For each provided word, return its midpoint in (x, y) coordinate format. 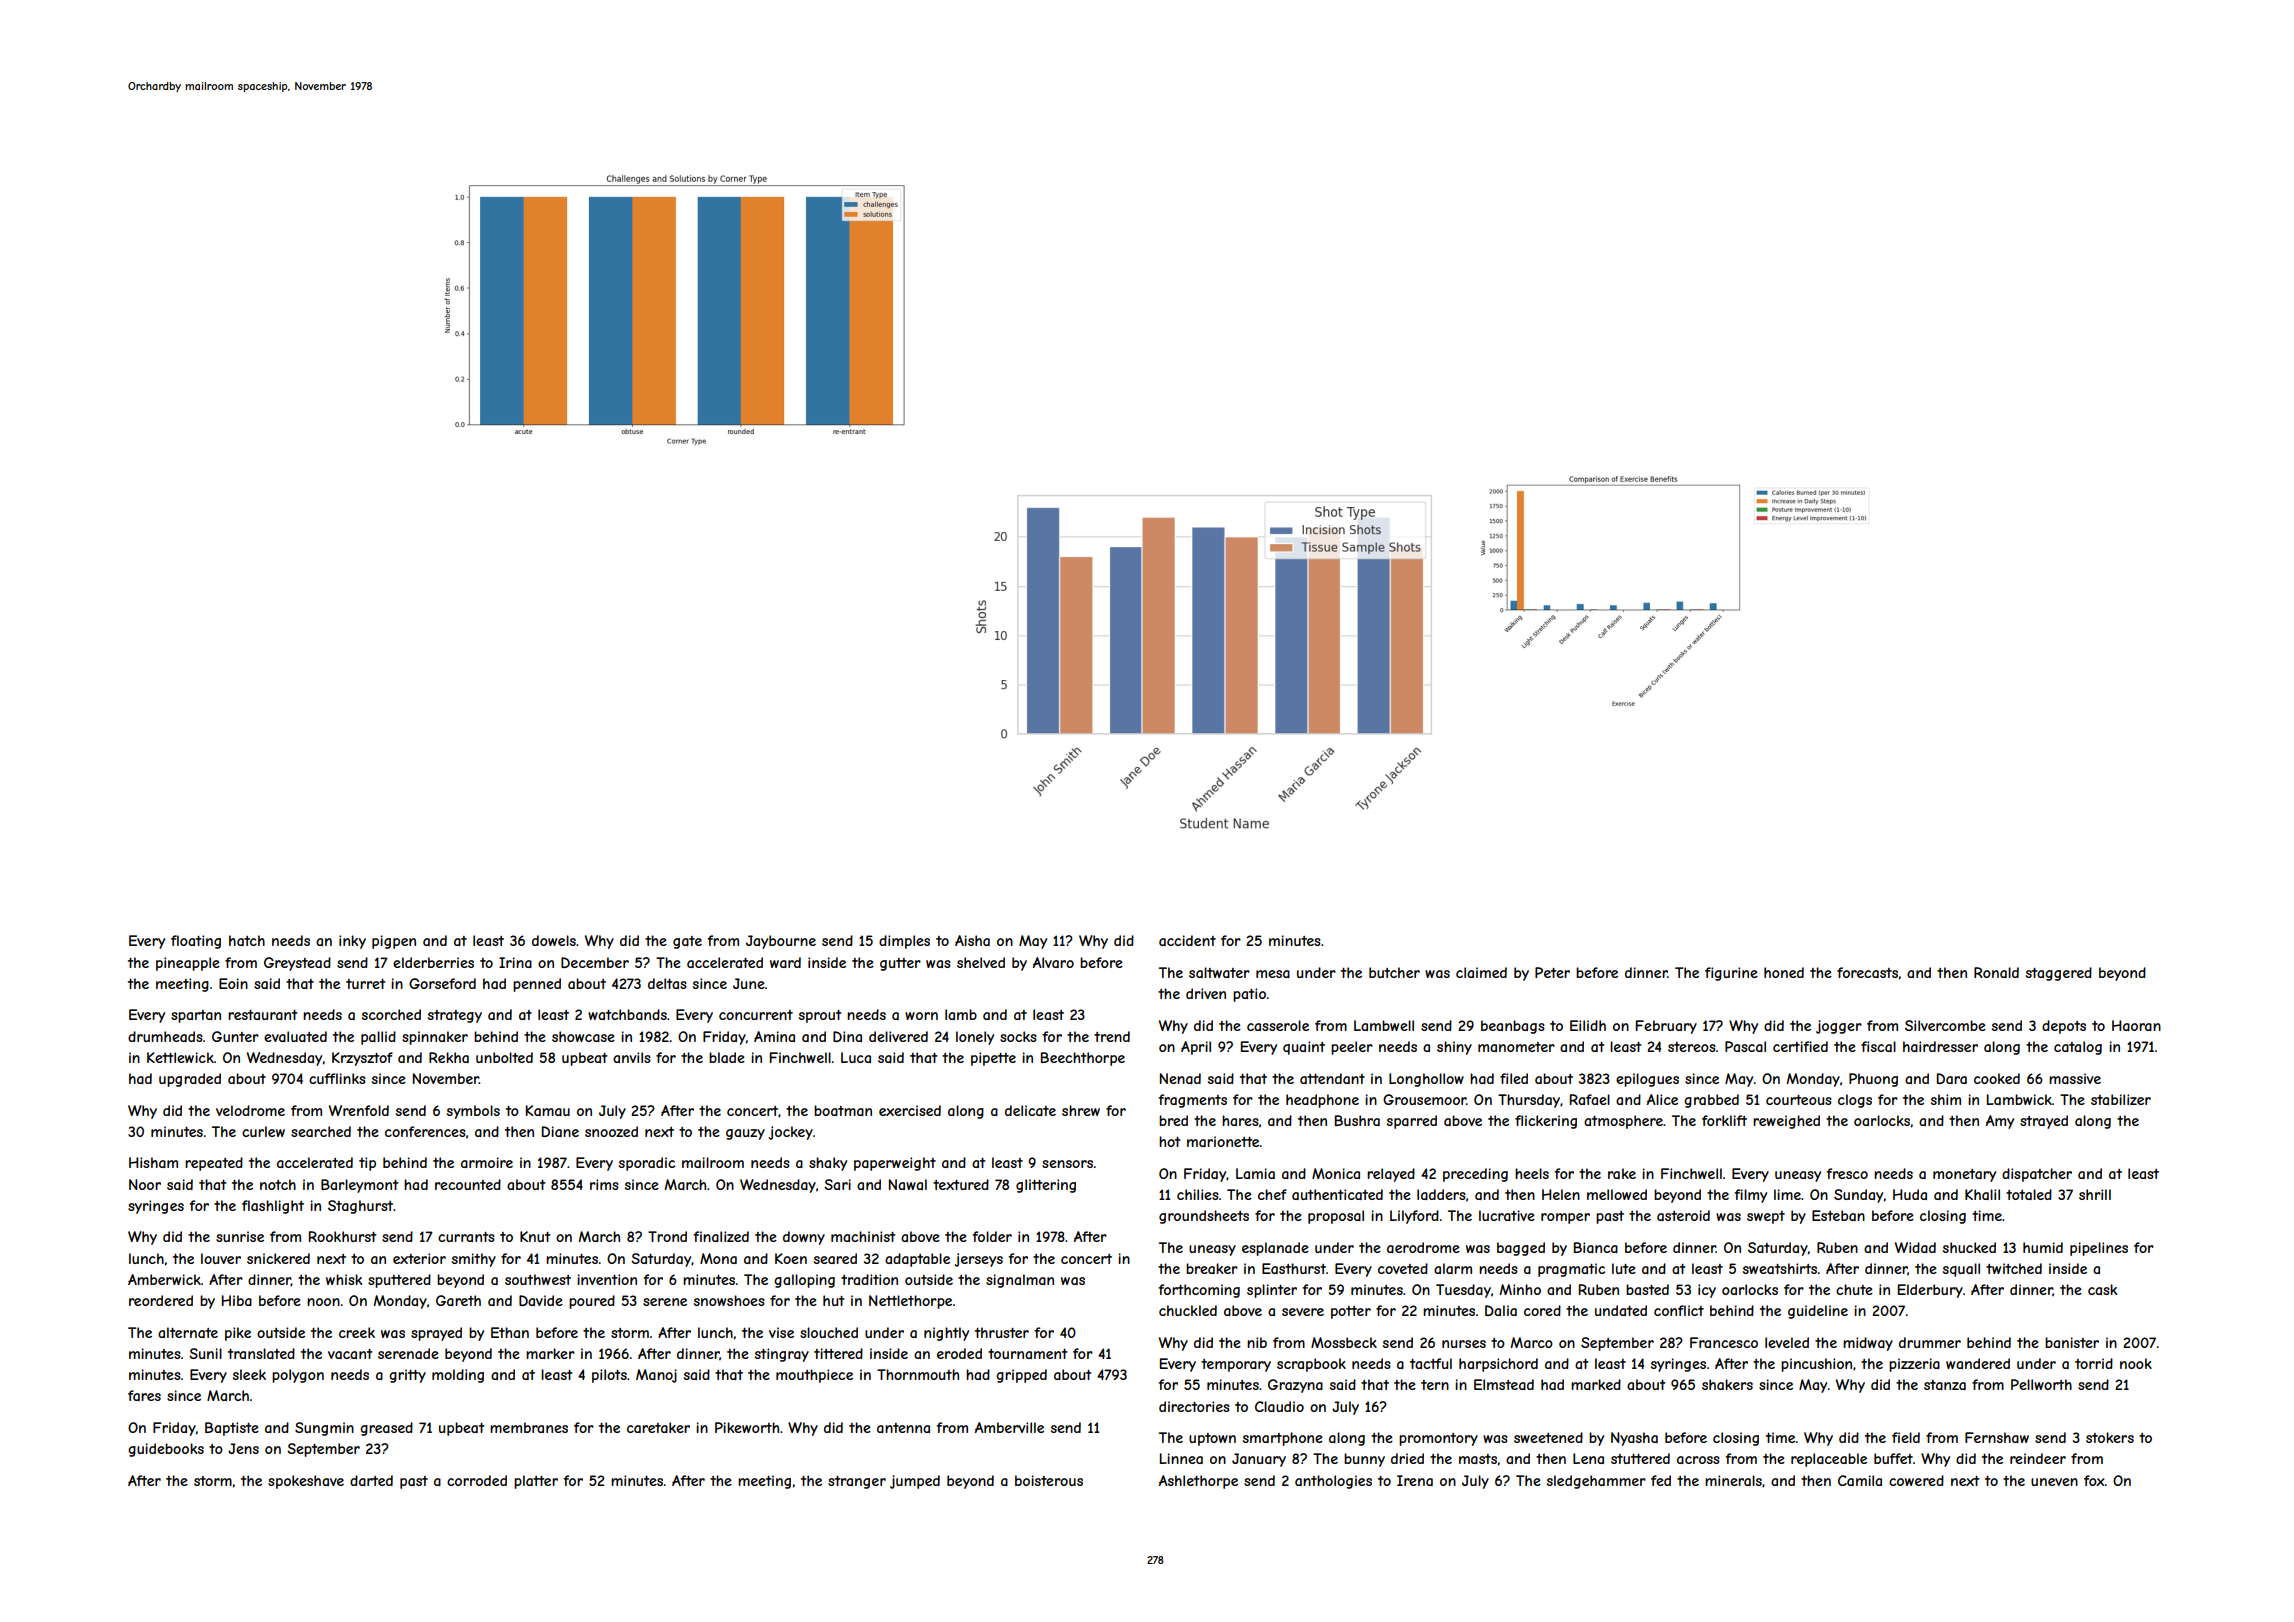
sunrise (240, 1236)
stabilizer (2121, 1099)
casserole (1278, 1025)
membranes (529, 1427)
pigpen (394, 942)
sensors (1067, 1164)
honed (1784, 972)
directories (1194, 1406)
